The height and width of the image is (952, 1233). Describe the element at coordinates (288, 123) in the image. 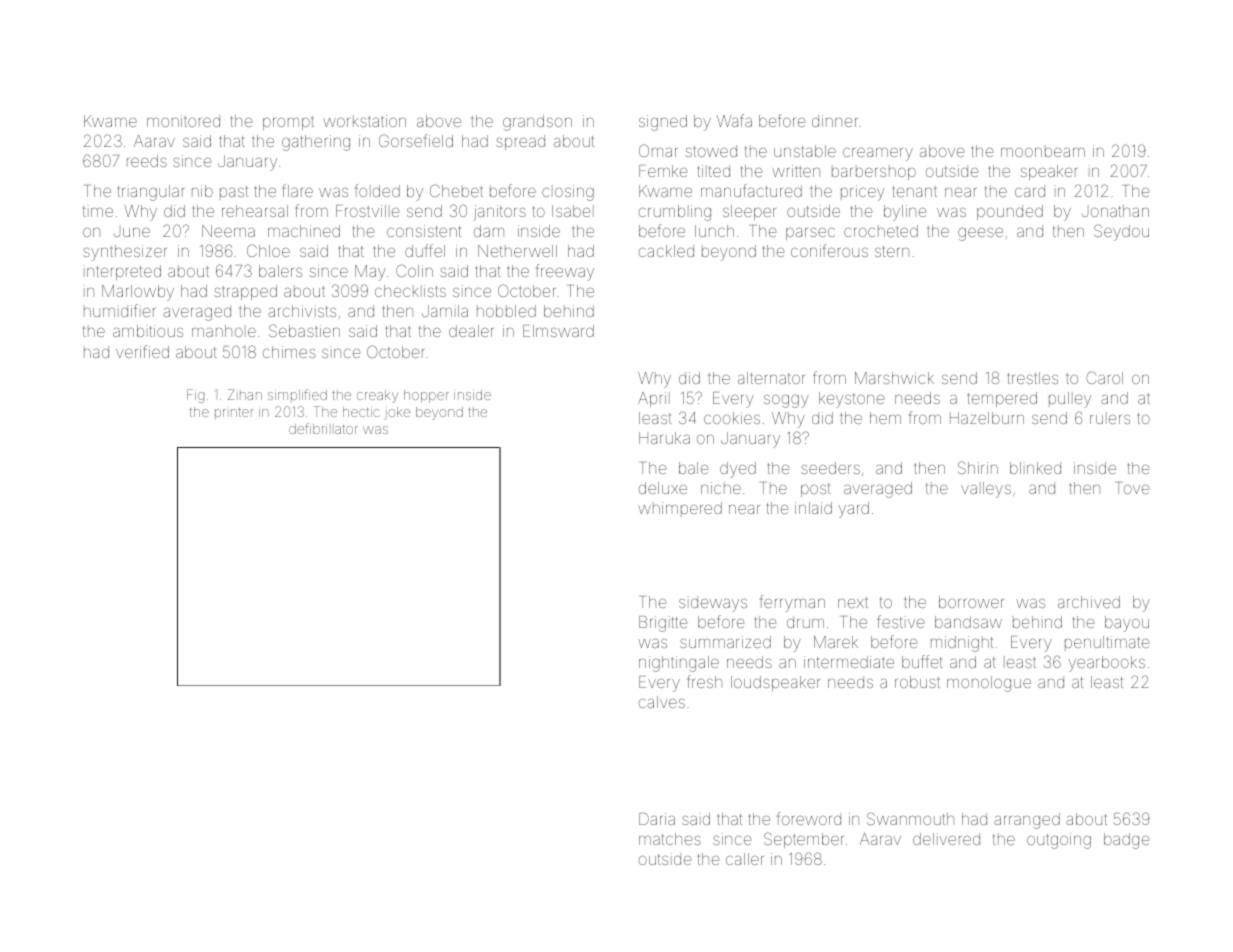

I see `prompt` at that location.
